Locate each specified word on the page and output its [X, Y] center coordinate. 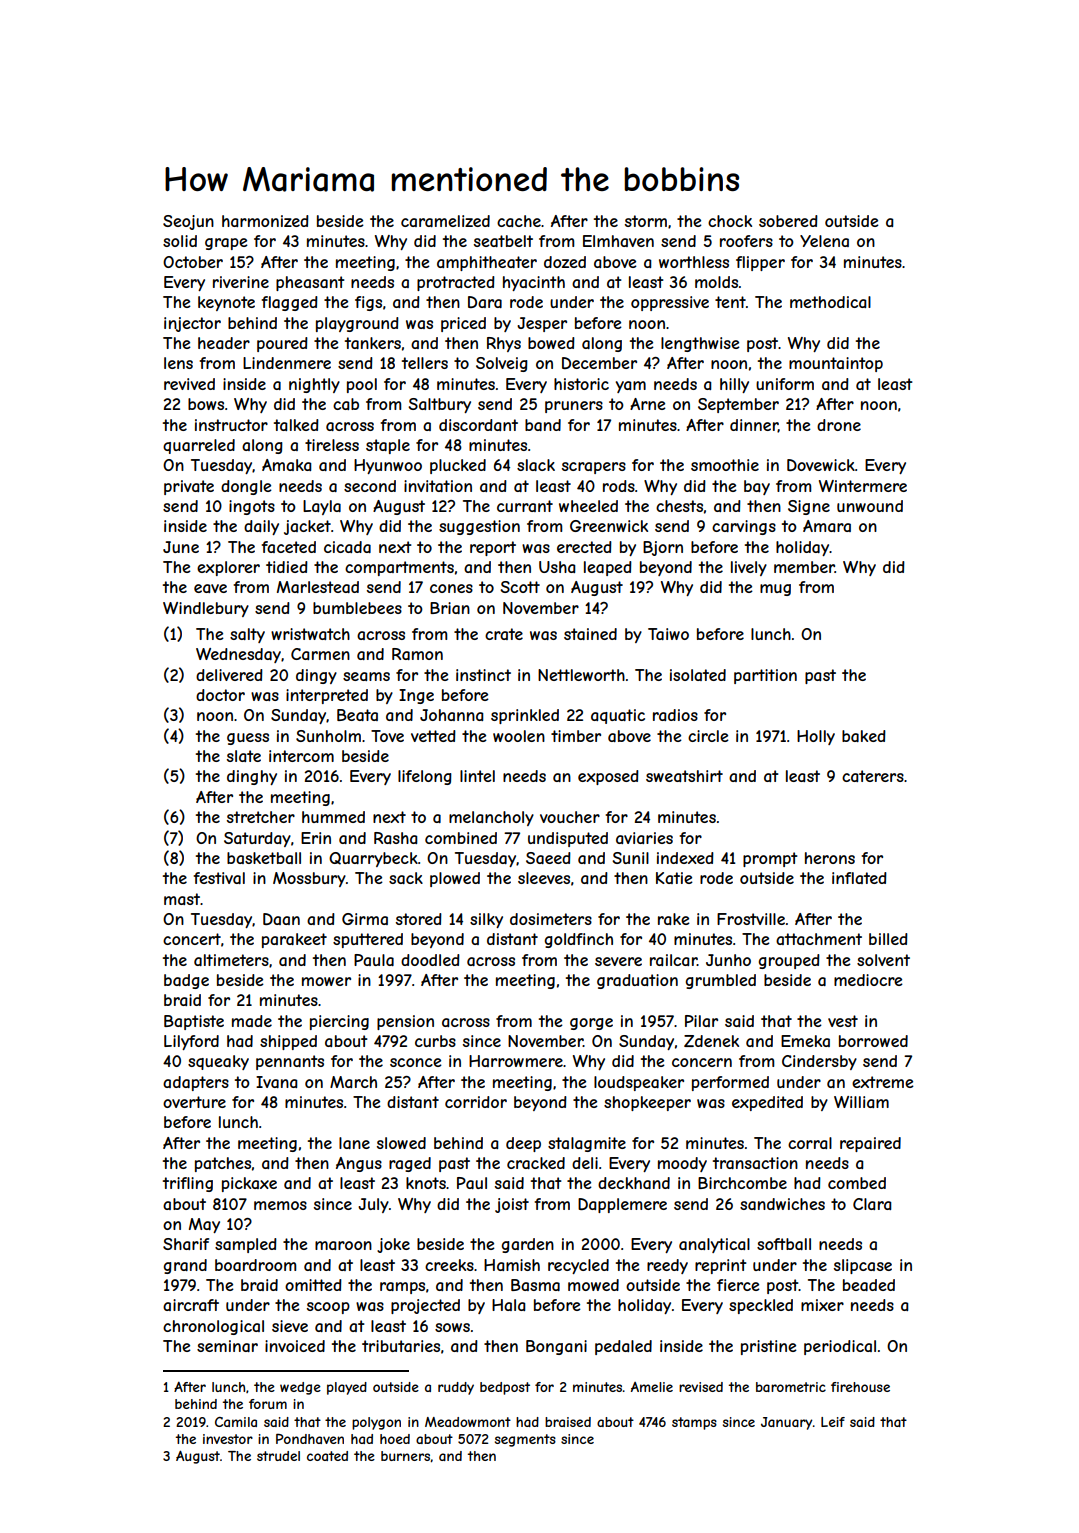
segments [525, 1440]
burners [406, 1456]
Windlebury [206, 609]
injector [192, 324]
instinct [483, 675]
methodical [830, 302]
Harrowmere [516, 1061]
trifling [188, 1184]
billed [888, 939]
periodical [840, 1347]
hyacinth [534, 283]
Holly [816, 737]
